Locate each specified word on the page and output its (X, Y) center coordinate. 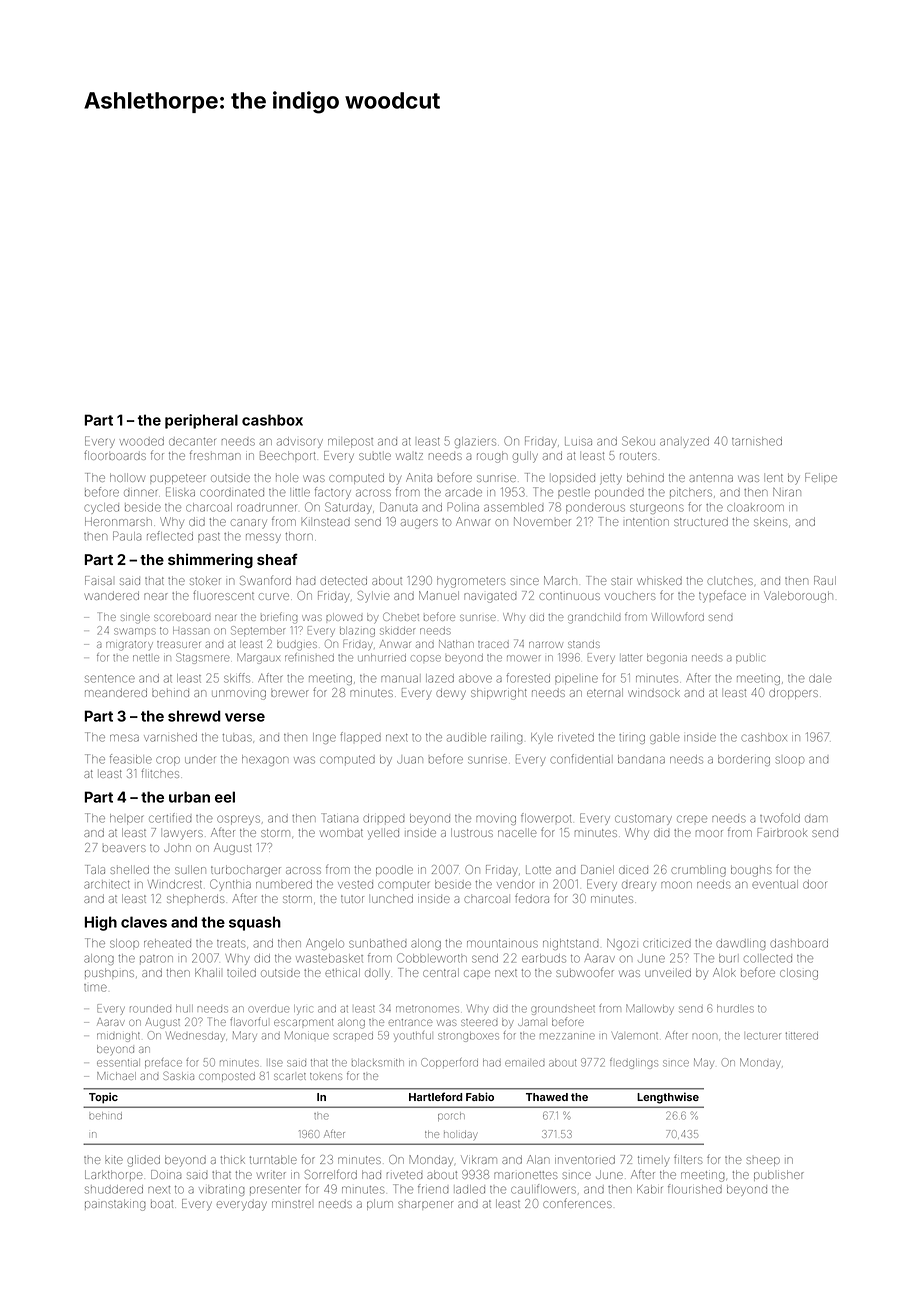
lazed (440, 678)
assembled (513, 507)
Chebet (401, 616)
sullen (190, 869)
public (750, 658)
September (258, 631)
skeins (770, 521)
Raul (825, 580)
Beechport (287, 456)
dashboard (799, 943)
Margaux (258, 658)
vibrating (222, 1190)
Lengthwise (668, 1098)
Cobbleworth (432, 958)
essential (118, 1063)
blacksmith (378, 1063)
